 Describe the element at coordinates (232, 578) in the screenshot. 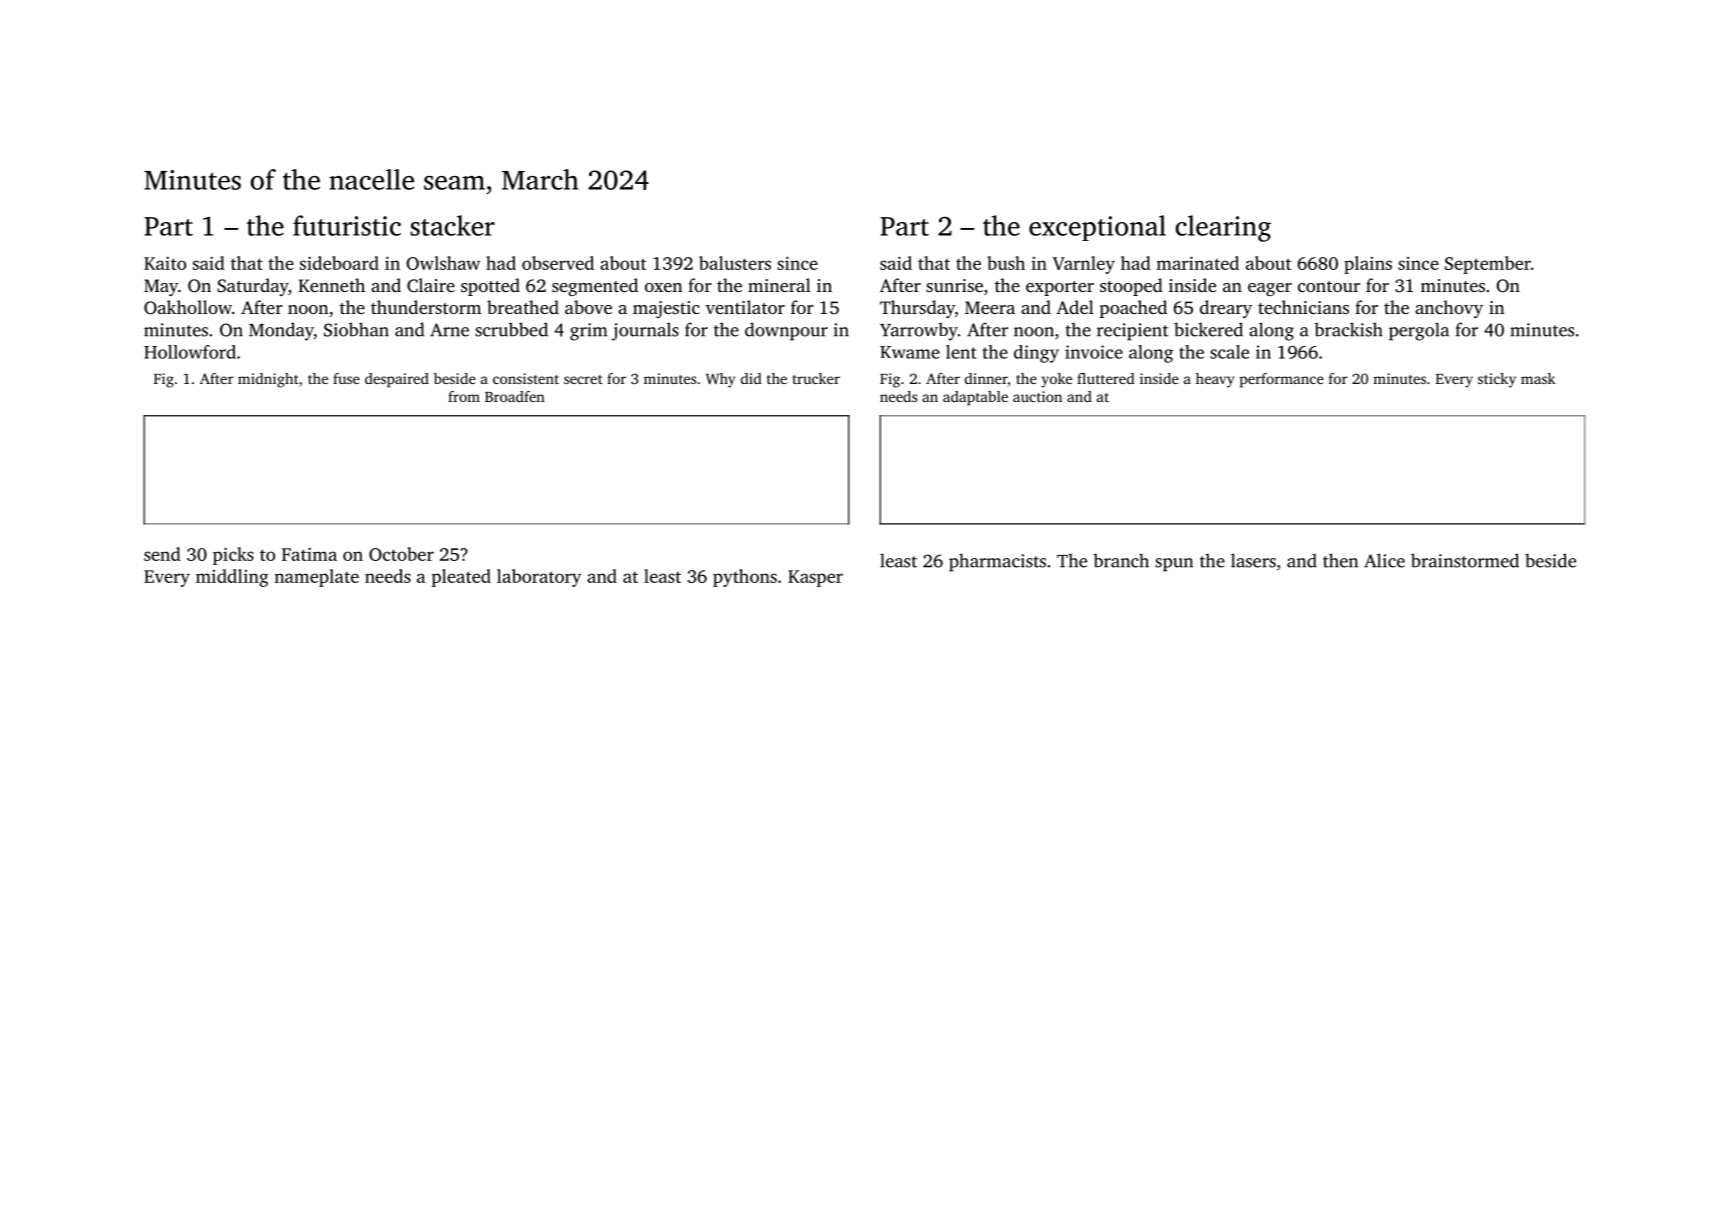

I see `middling` at that location.
